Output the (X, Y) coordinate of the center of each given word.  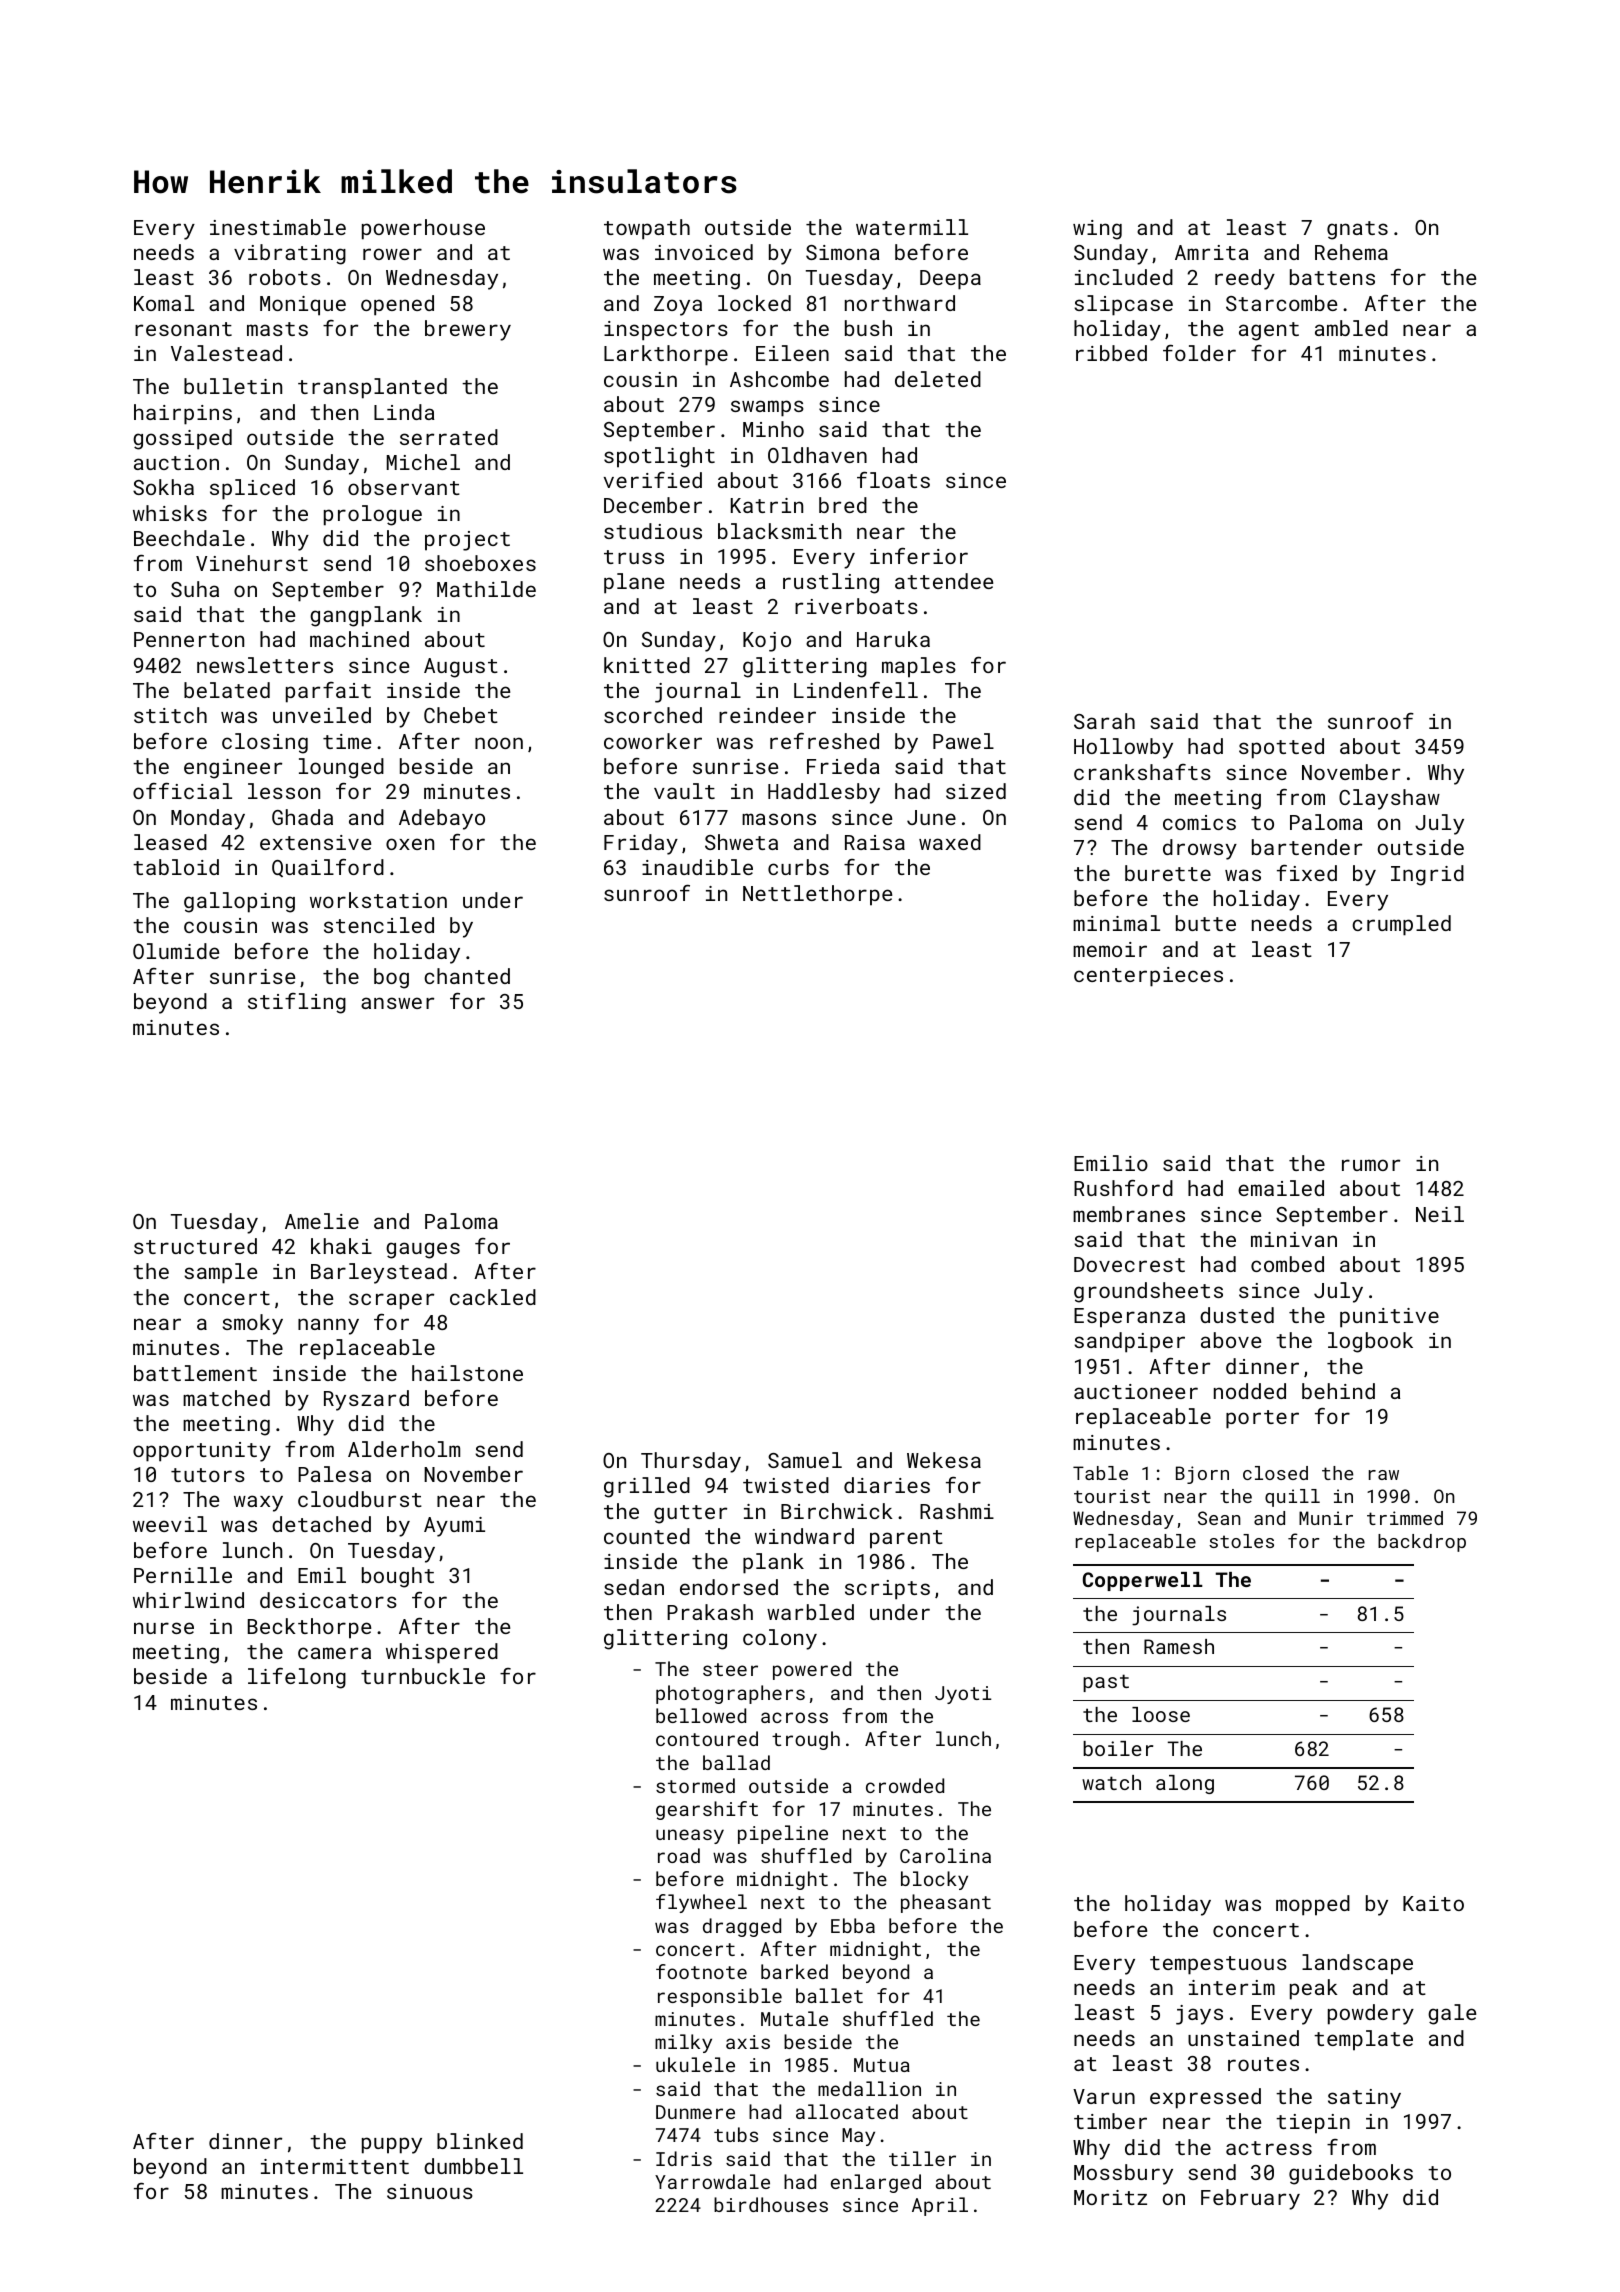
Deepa (950, 280)
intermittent (335, 2166)
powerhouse (423, 229)
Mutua (882, 2065)
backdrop (1422, 1543)
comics (1199, 822)
